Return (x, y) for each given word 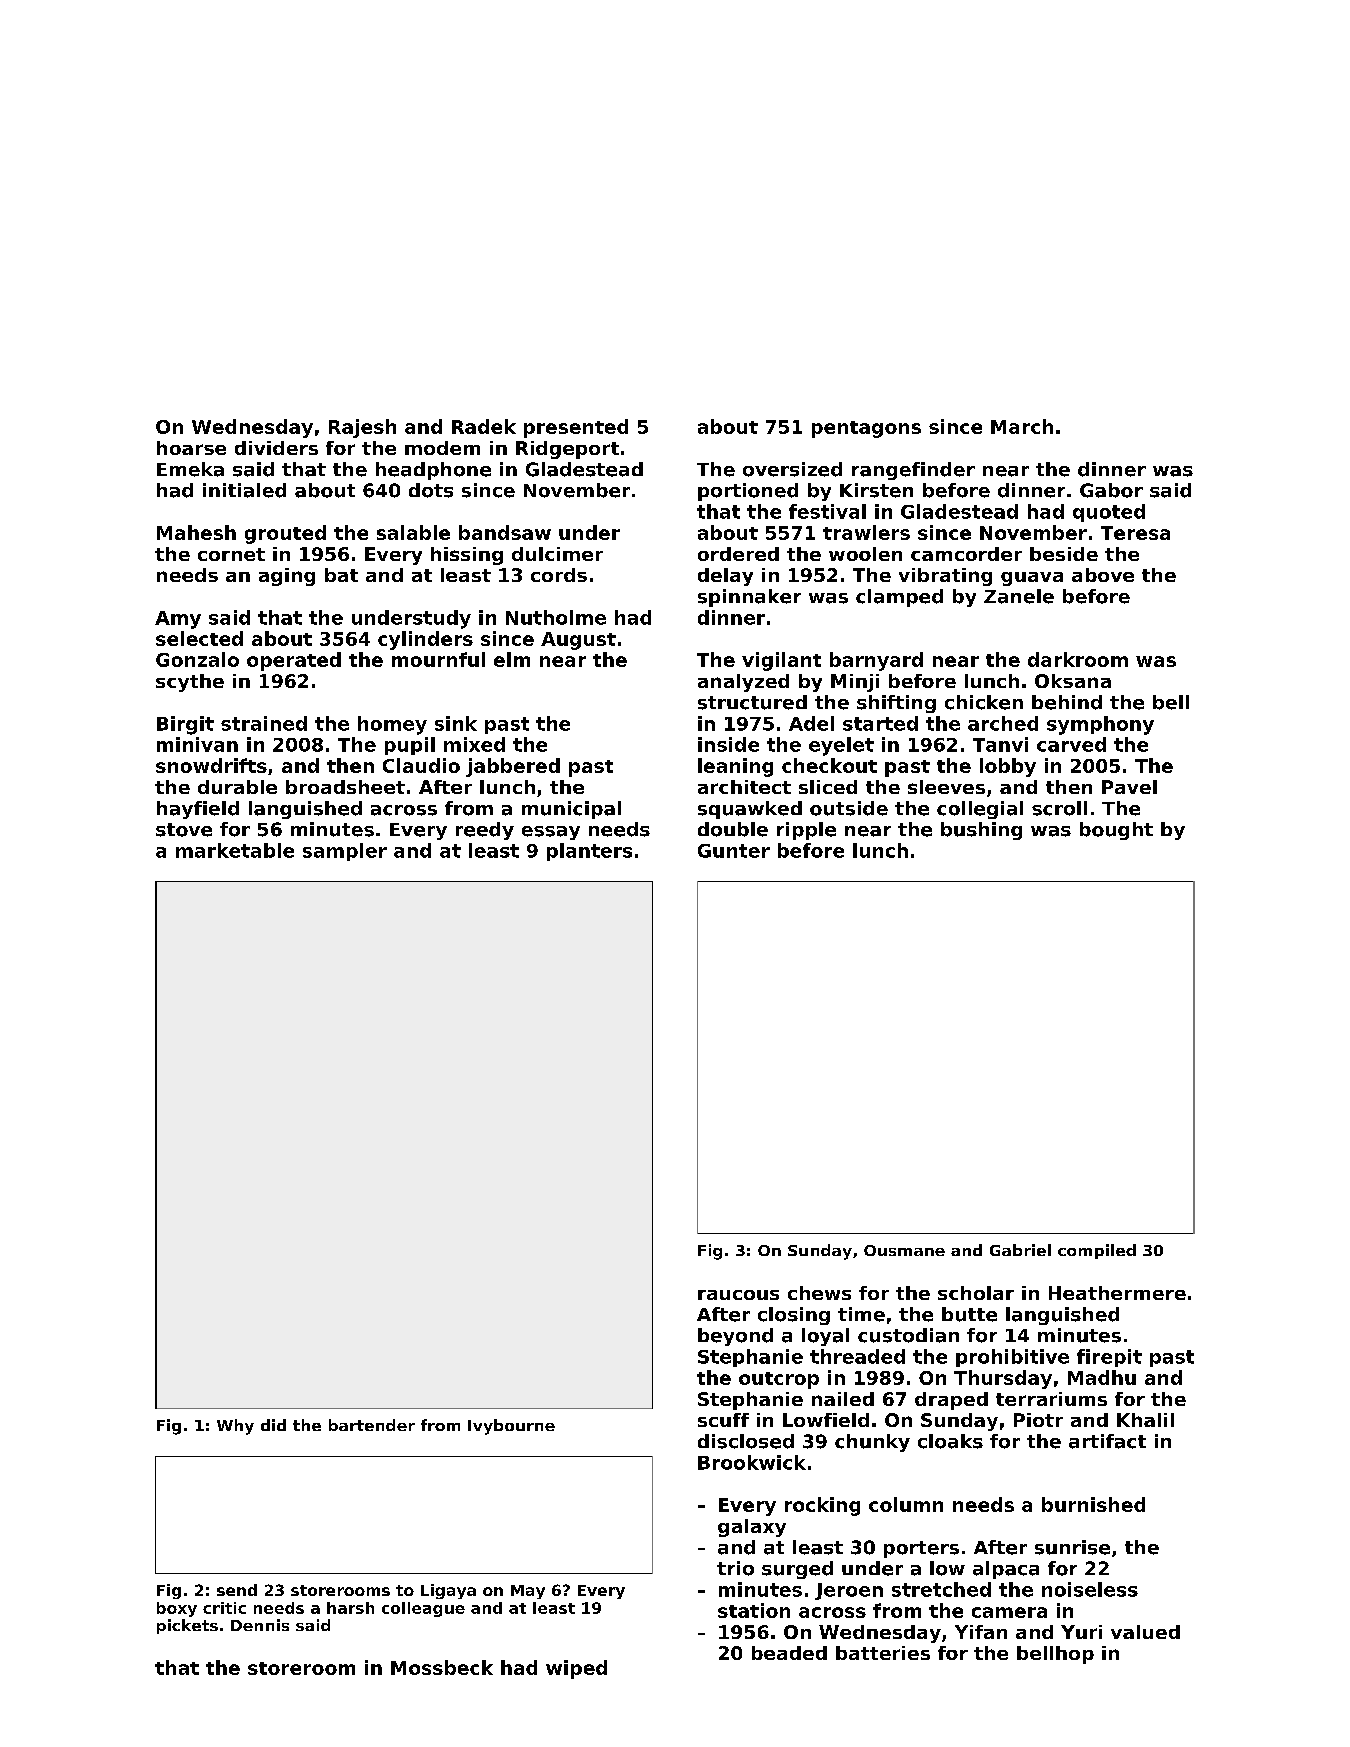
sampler (345, 852)
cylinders (425, 640)
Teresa (1135, 533)
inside (728, 744)
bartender (372, 1425)
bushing (981, 831)
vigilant (781, 661)
